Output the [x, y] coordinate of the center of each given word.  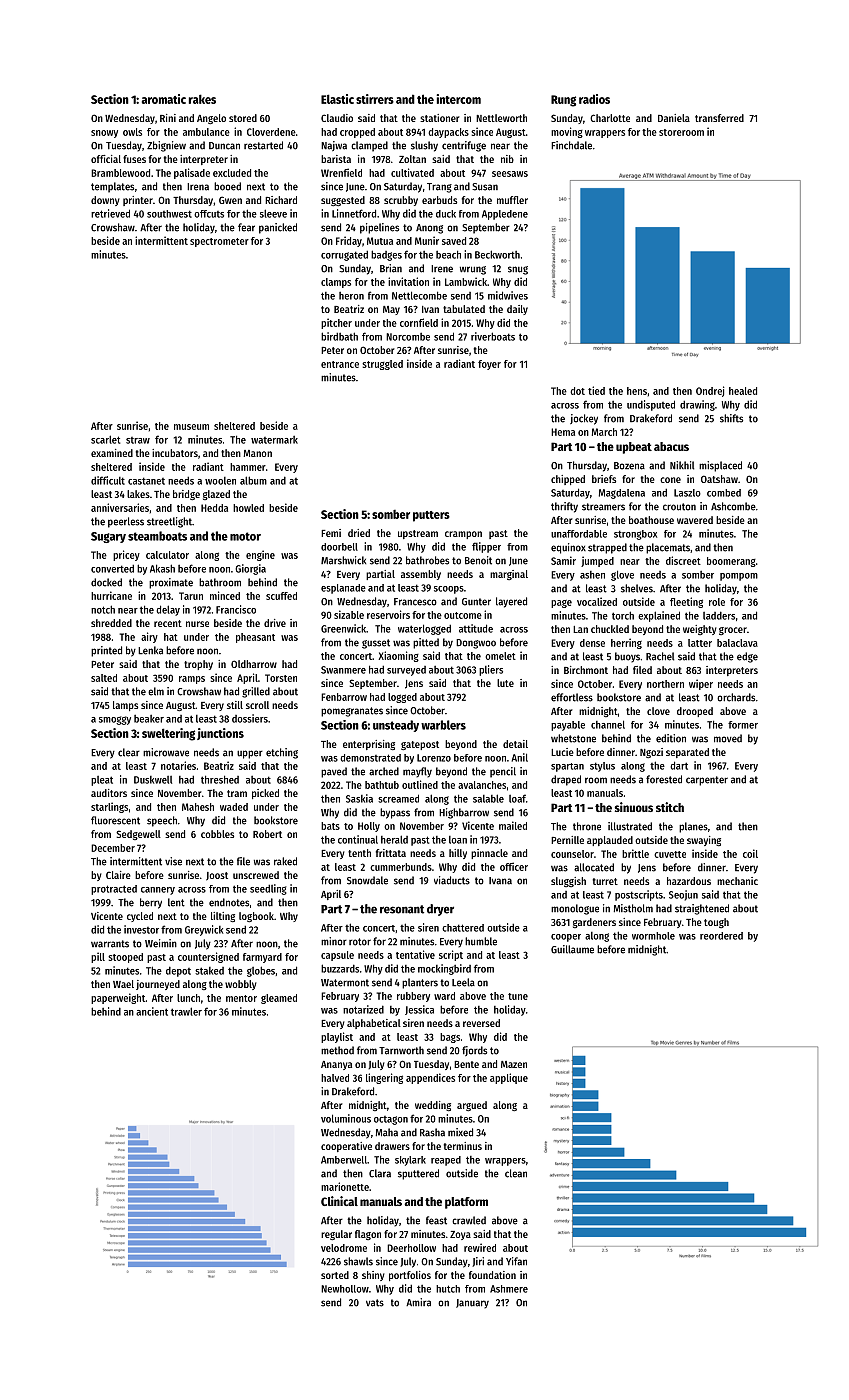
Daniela [674, 118]
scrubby [401, 201]
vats [375, 1303]
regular [336, 1235]
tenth [359, 853]
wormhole [653, 936]
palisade [192, 173]
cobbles [217, 834]
